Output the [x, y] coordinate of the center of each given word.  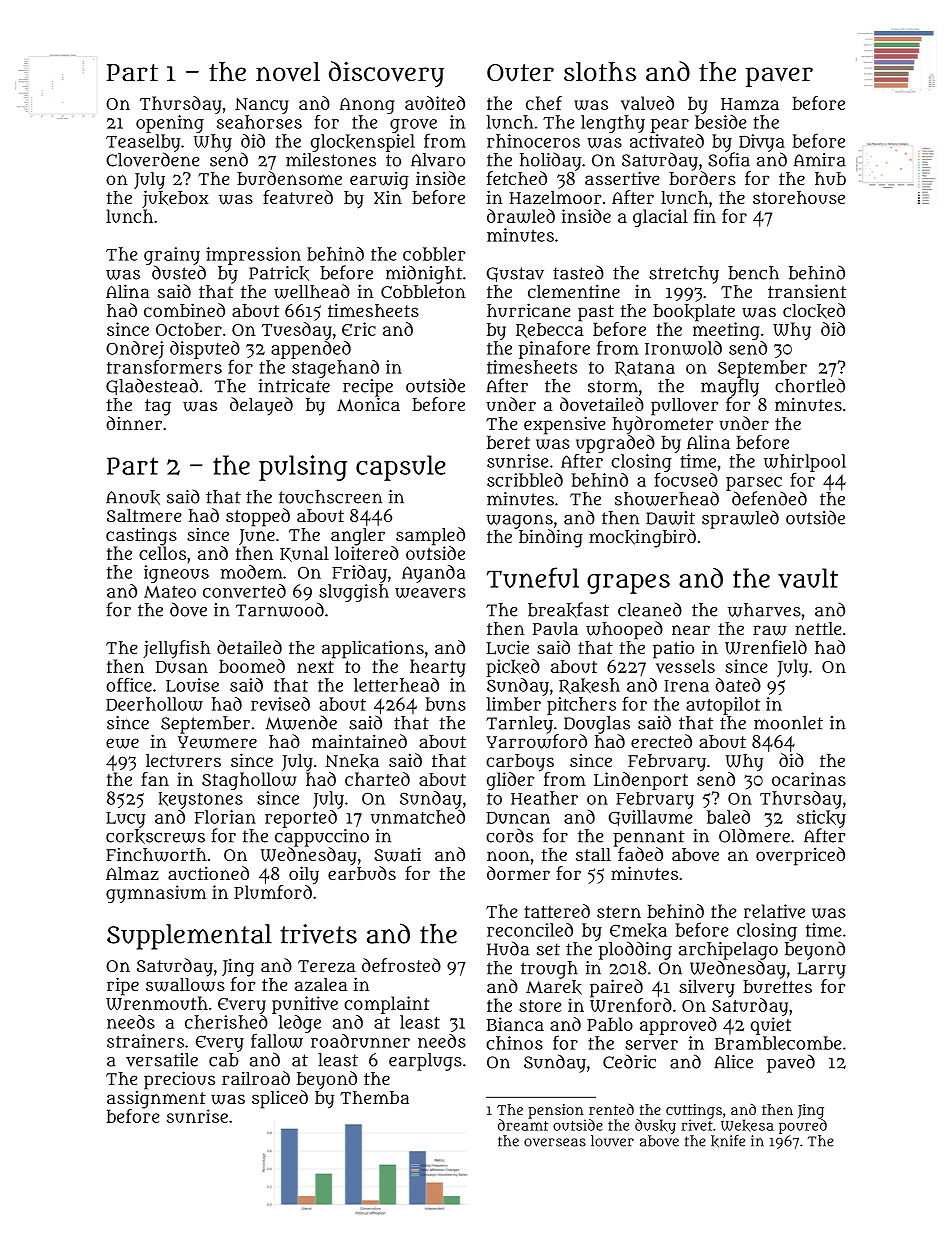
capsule [401, 468]
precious [179, 1080]
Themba [374, 1097]
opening [170, 124]
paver [779, 77]
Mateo [170, 592]
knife [728, 1141]
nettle [818, 628]
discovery [386, 74]
